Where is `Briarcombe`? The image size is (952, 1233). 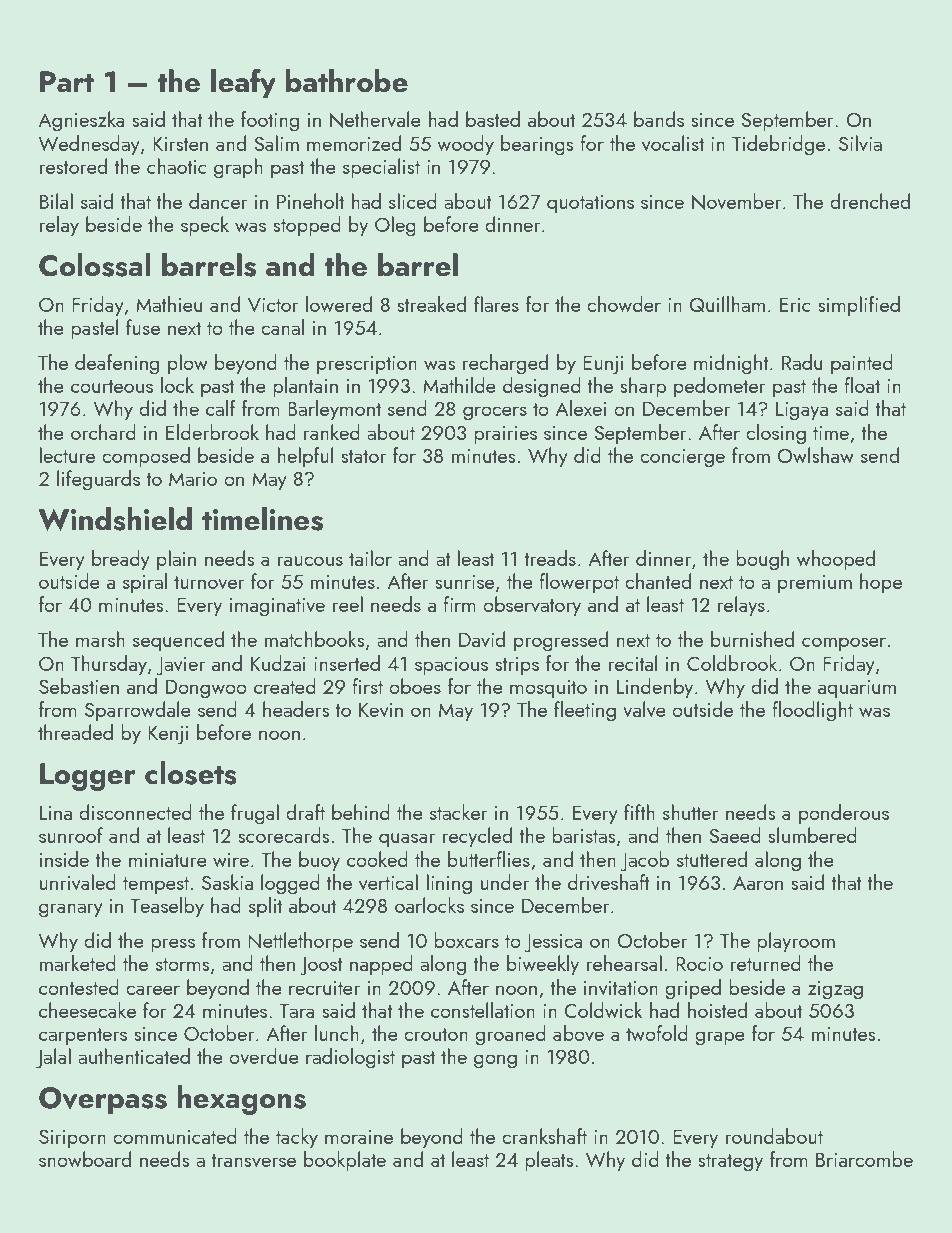
Briarcombe is located at coordinates (864, 1159).
